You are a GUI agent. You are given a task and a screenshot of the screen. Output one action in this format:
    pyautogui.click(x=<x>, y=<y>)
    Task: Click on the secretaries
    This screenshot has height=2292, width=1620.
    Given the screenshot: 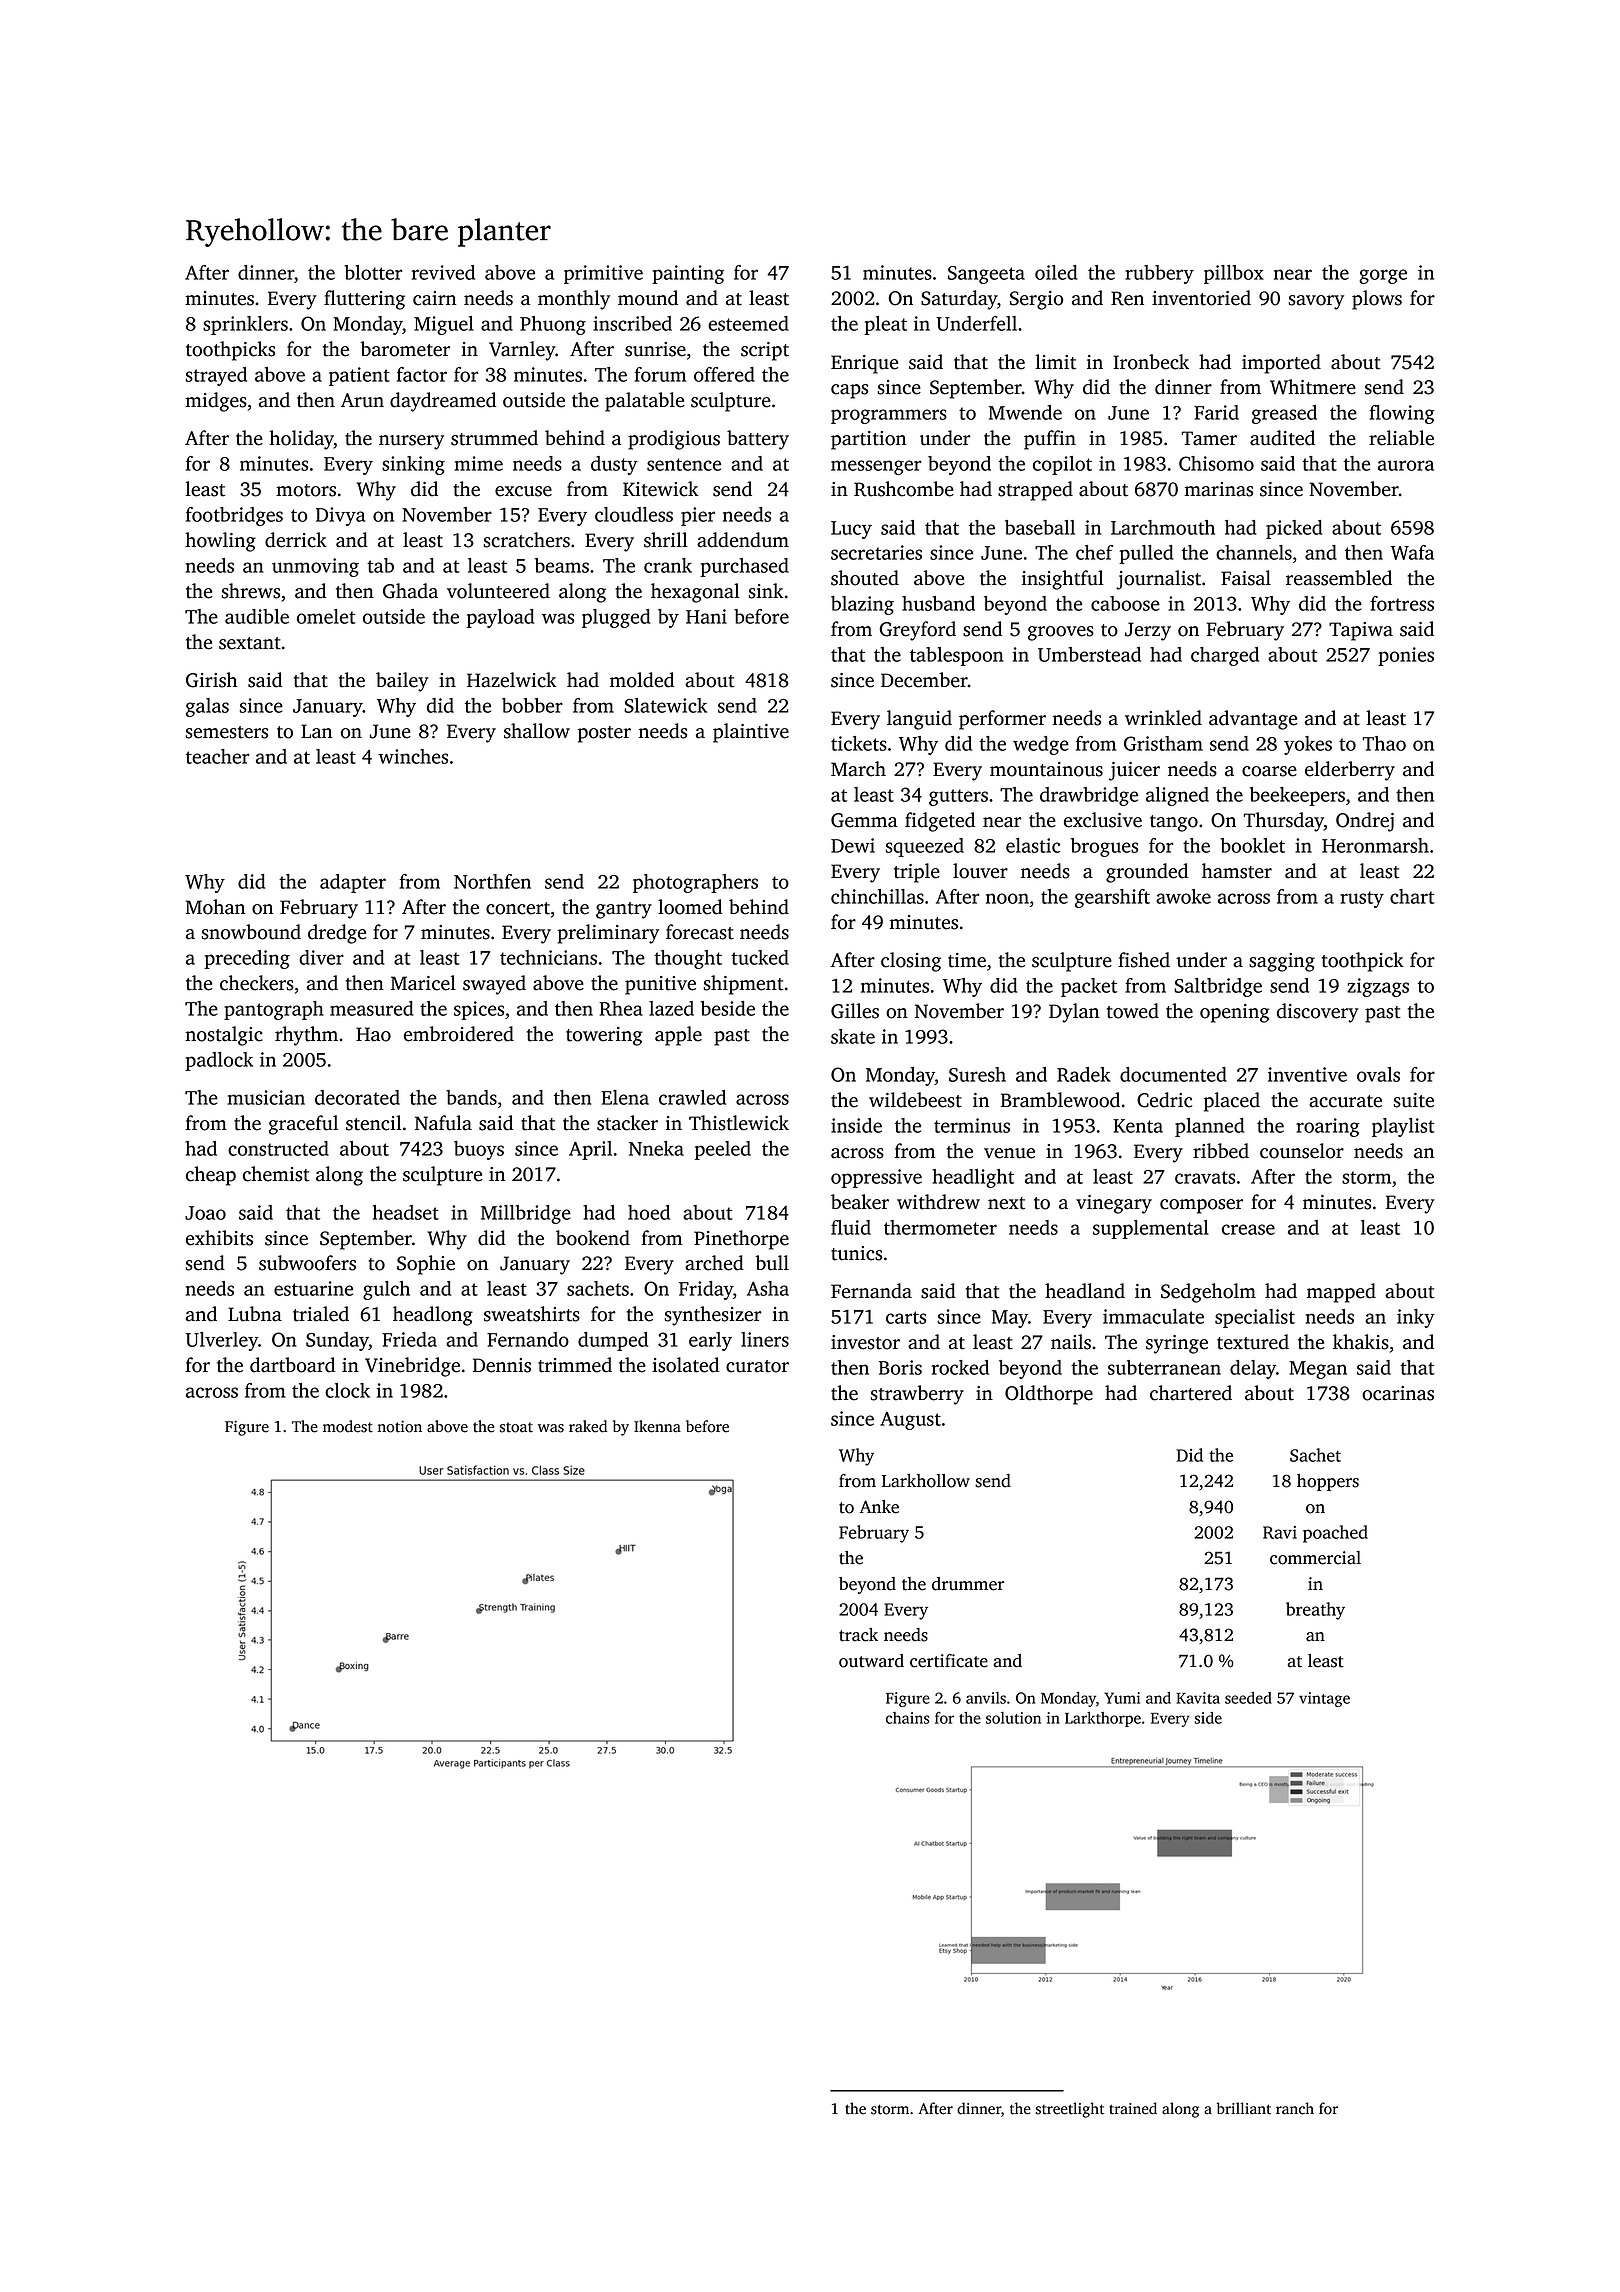 What is the action you would take?
    pyautogui.click(x=876, y=552)
